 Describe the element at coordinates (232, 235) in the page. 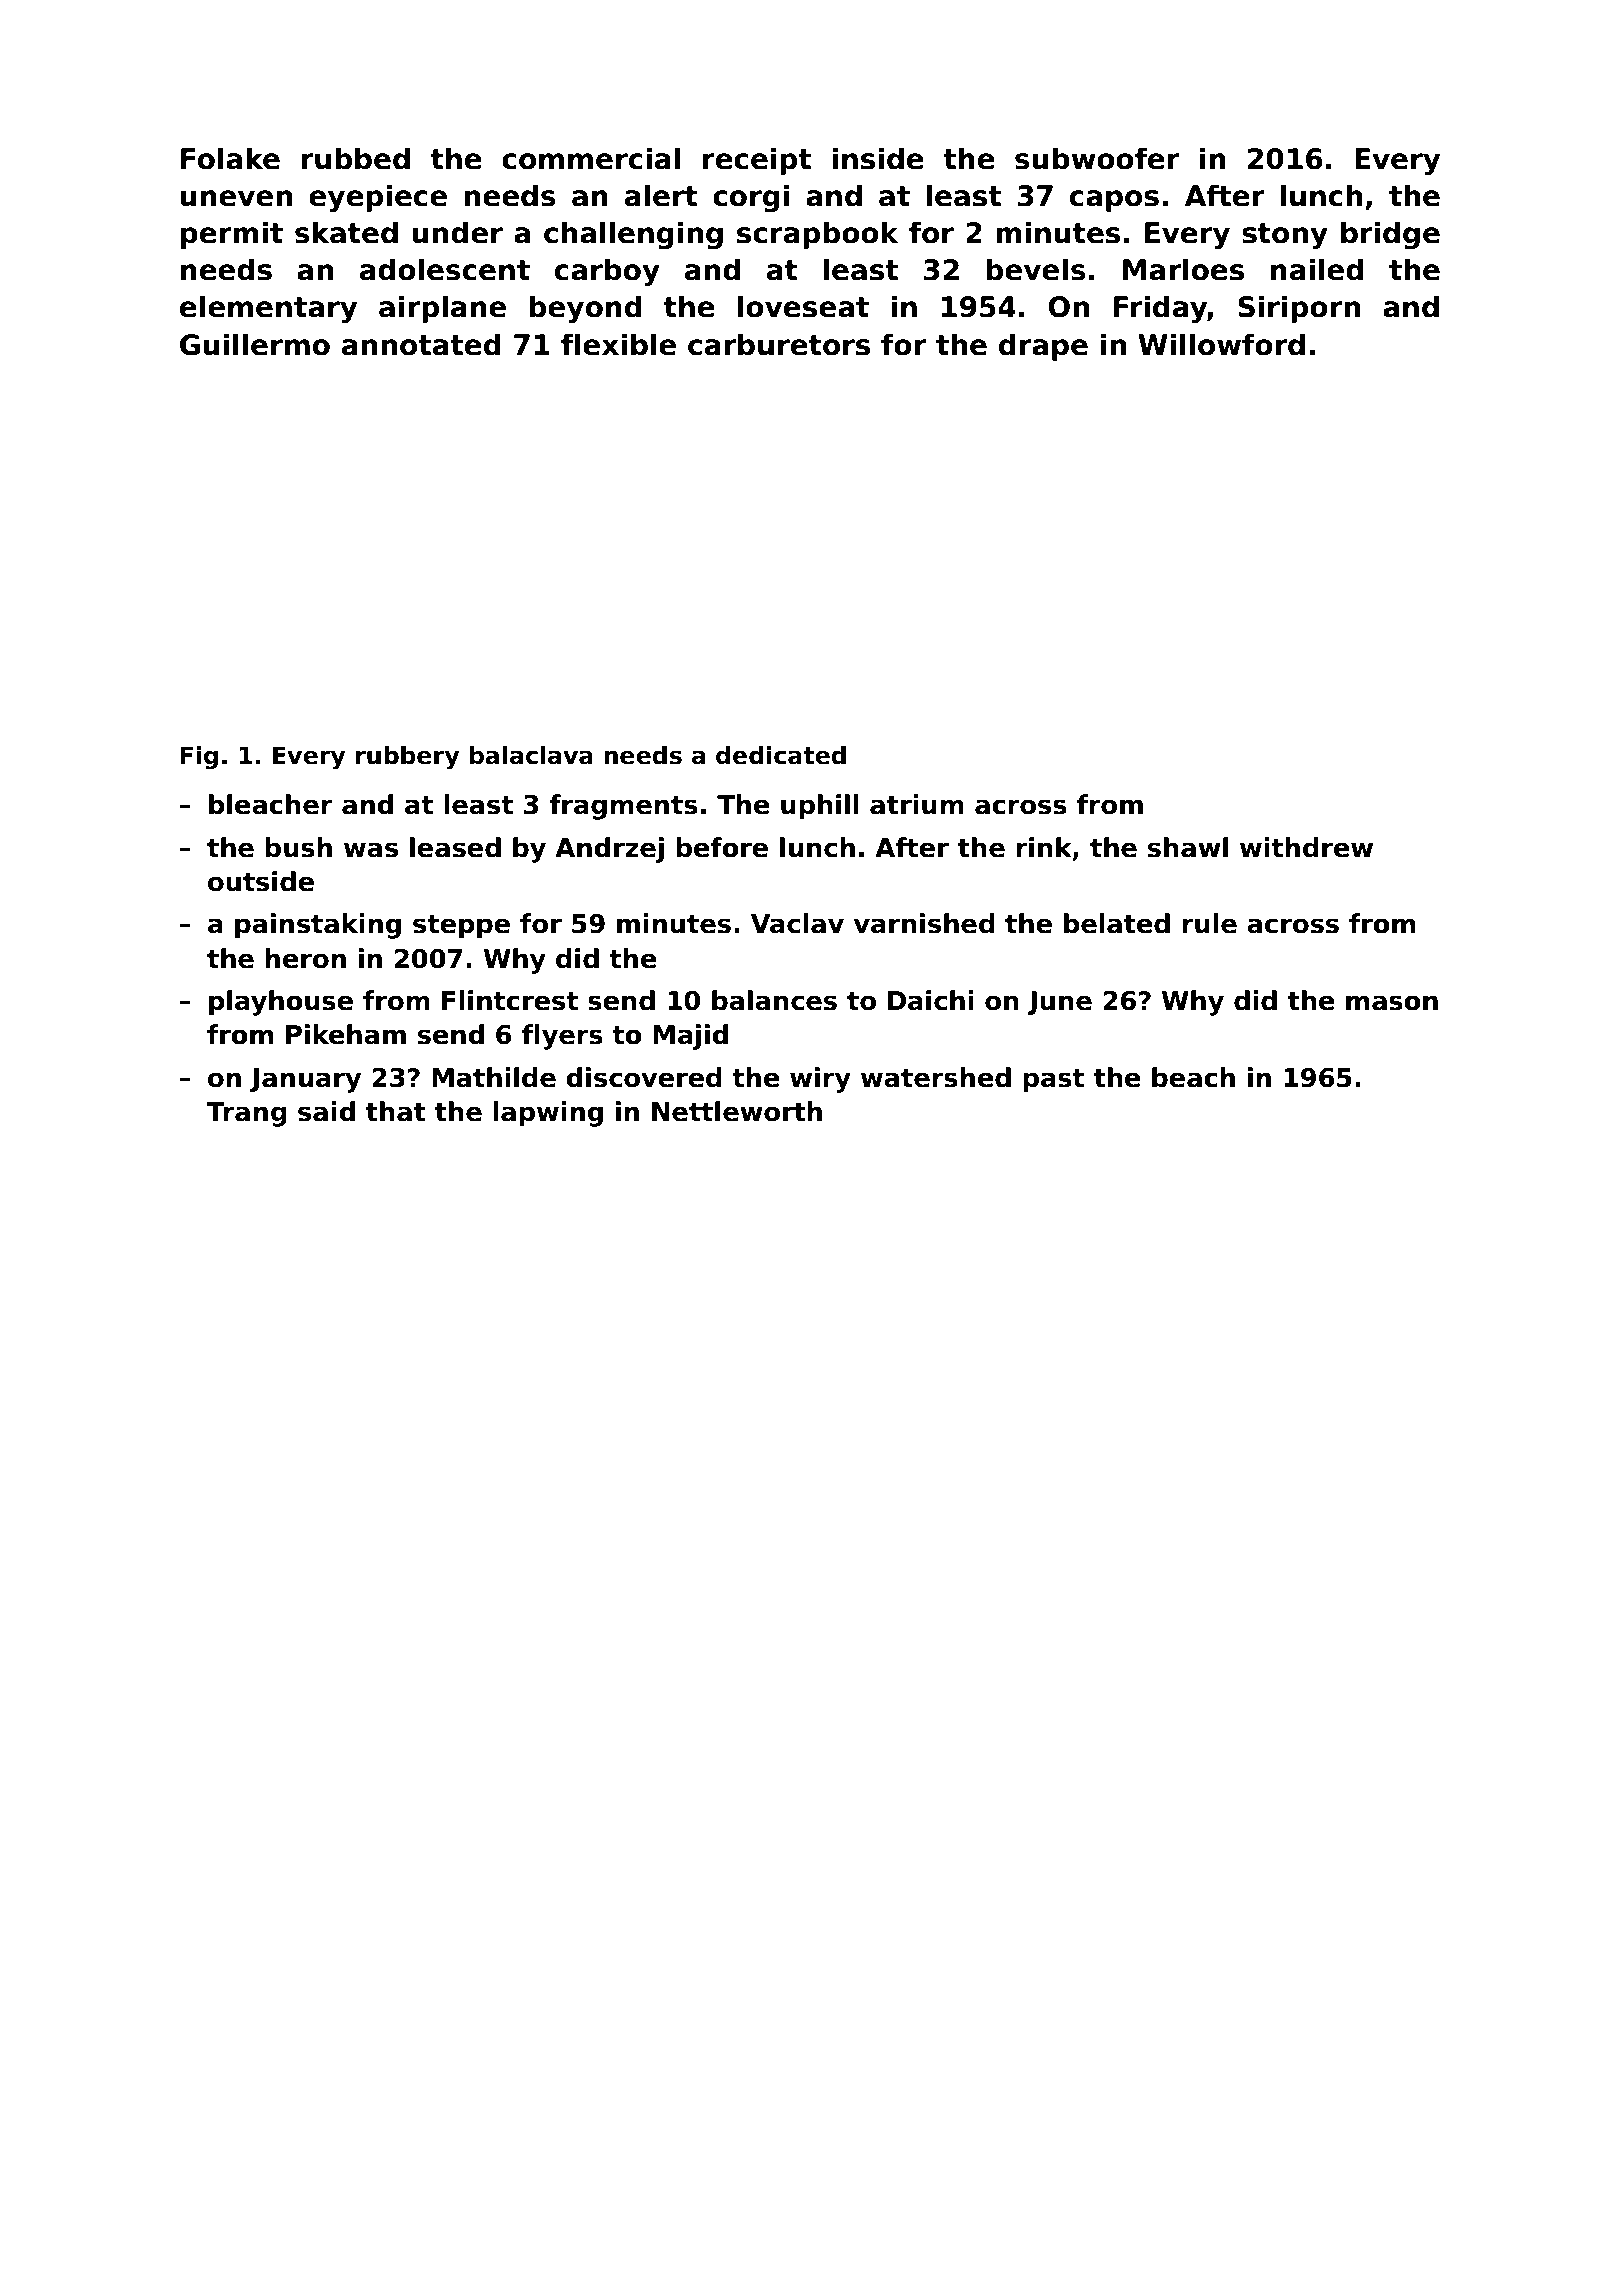

I see `permit` at that location.
